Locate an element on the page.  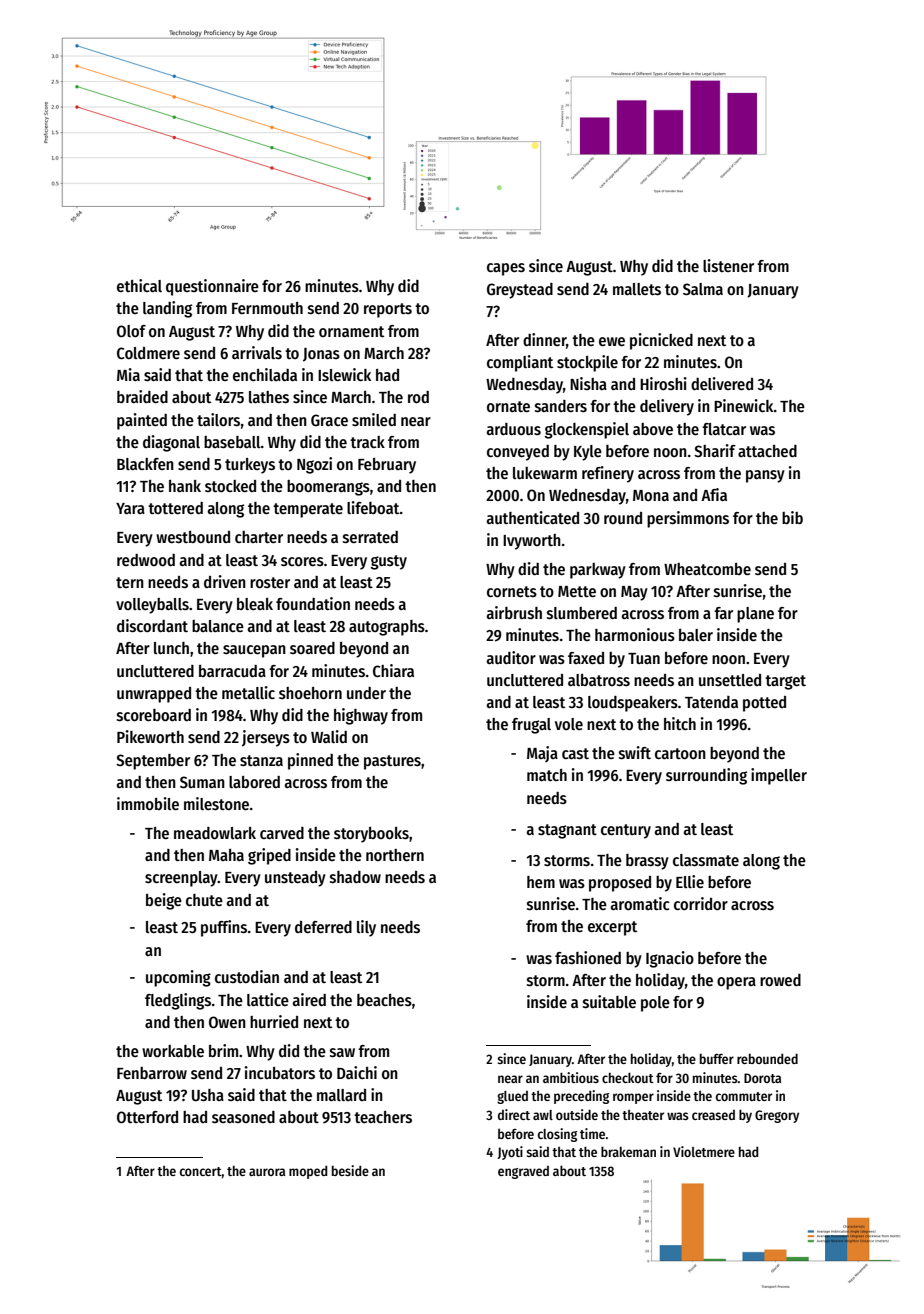
concert is located at coordinates (201, 1171).
